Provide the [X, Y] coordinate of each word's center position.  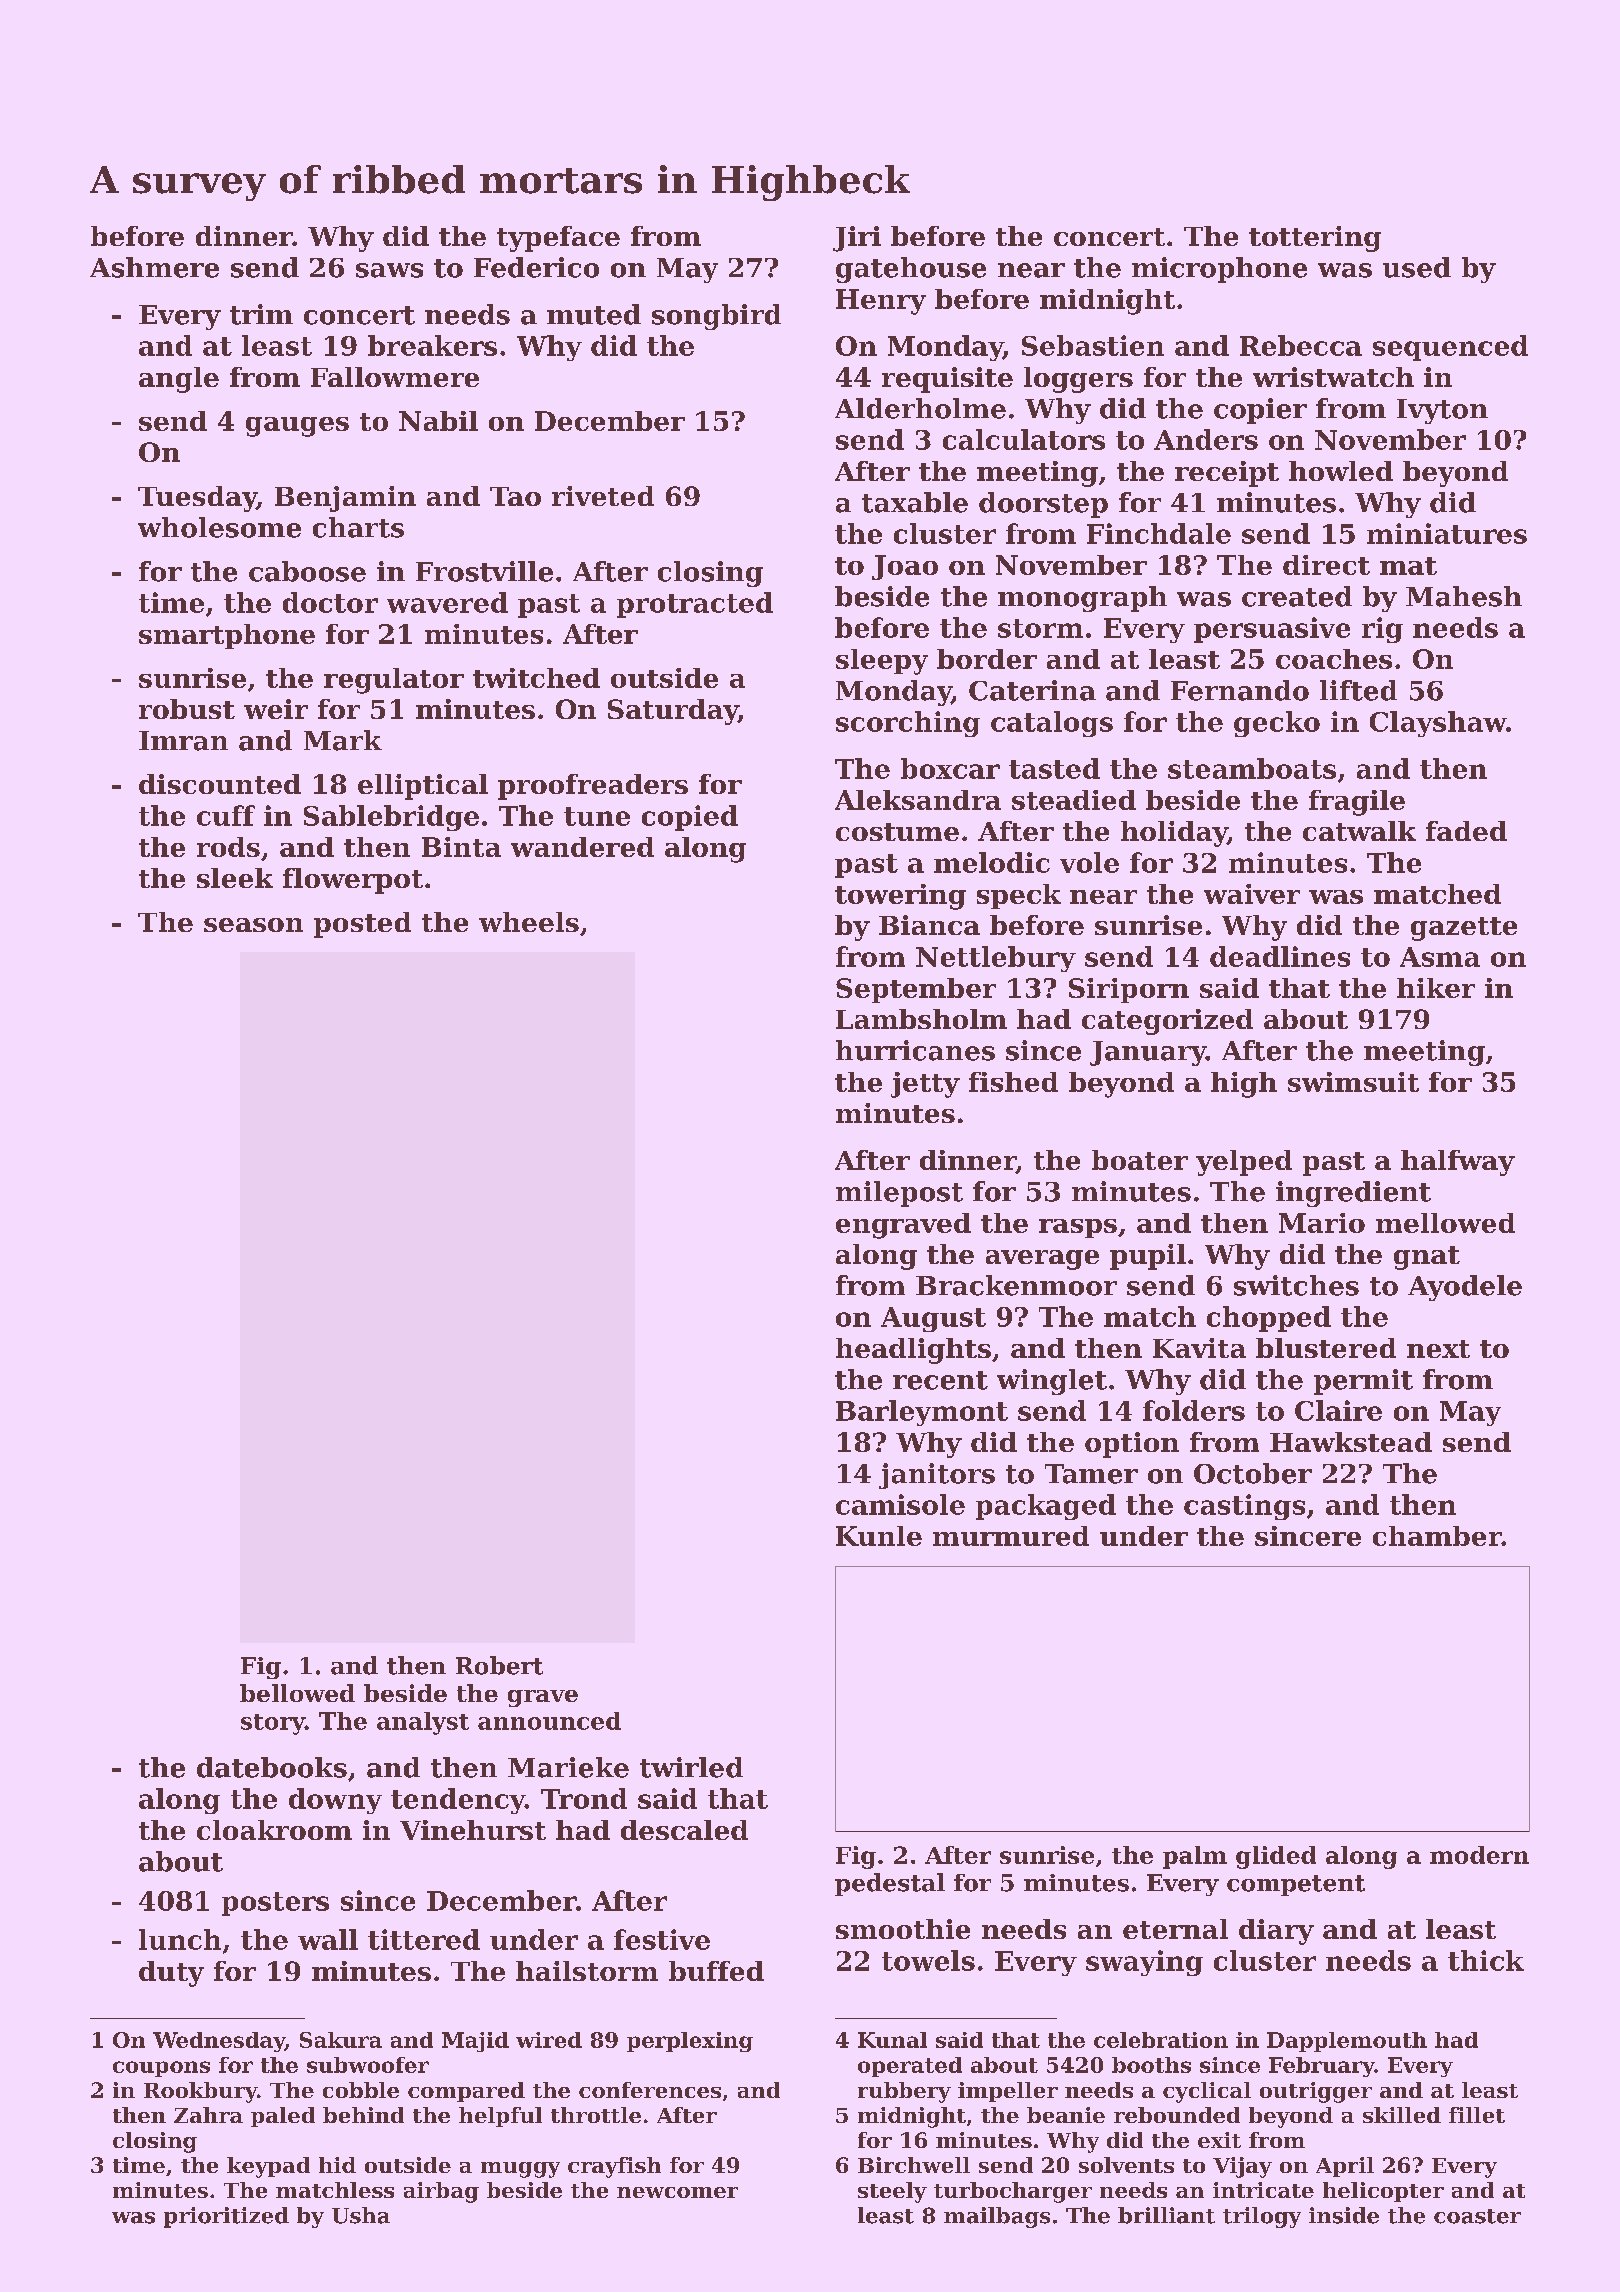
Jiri [857, 239]
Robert [499, 1665]
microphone [1219, 270]
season [253, 925]
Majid [475, 2042]
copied [690, 818]
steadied [1074, 800]
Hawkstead [1351, 1442]
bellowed [297, 1693]
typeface [558, 239]
